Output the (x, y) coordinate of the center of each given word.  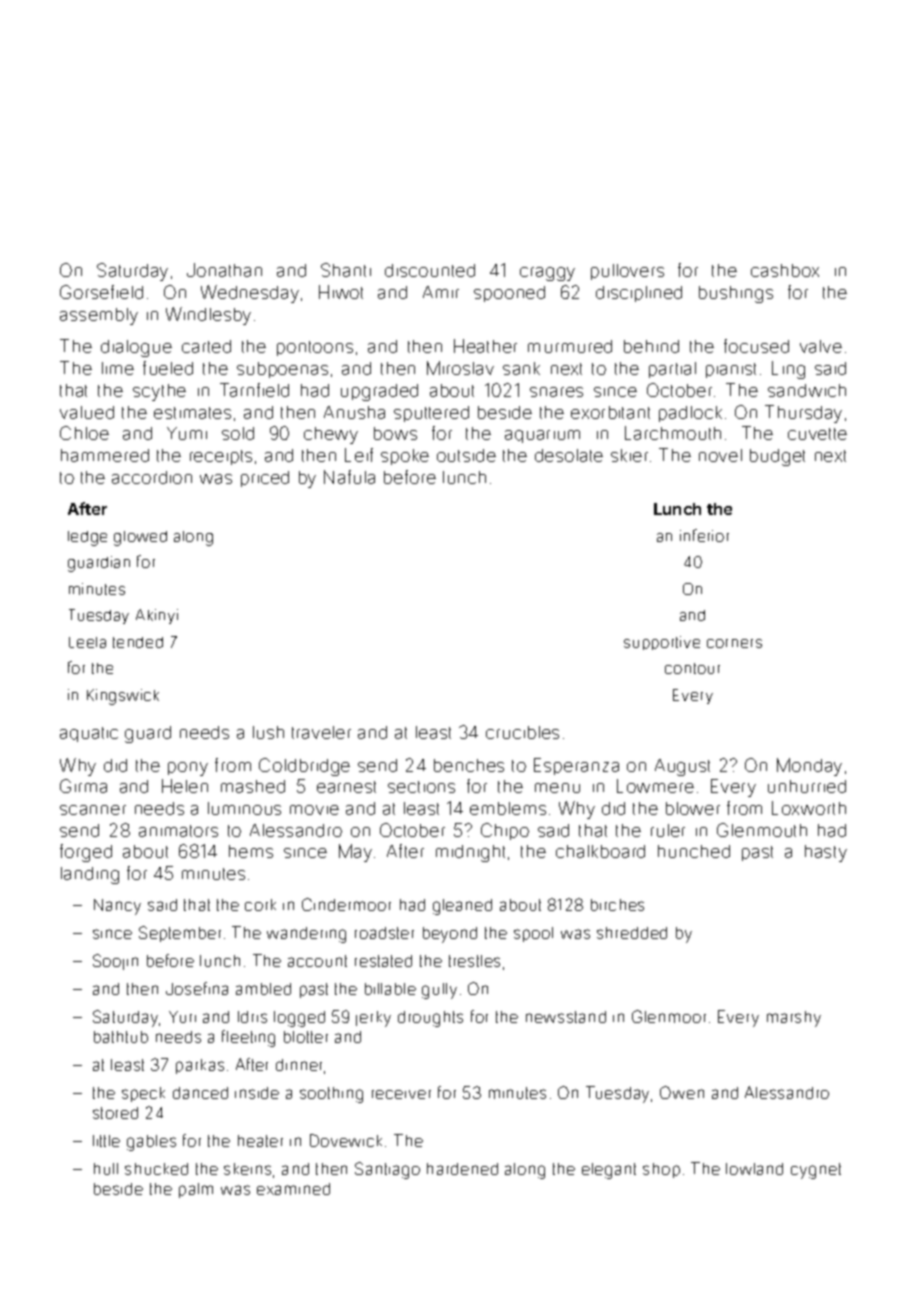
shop (661, 1170)
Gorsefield (101, 292)
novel (720, 455)
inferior (704, 535)
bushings (736, 294)
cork (260, 905)
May (355, 853)
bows (395, 433)
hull (106, 1169)
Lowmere (655, 786)
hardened (462, 1169)
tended (138, 642)
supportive (662, 643)
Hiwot (341, 292)
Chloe (84, 433)
